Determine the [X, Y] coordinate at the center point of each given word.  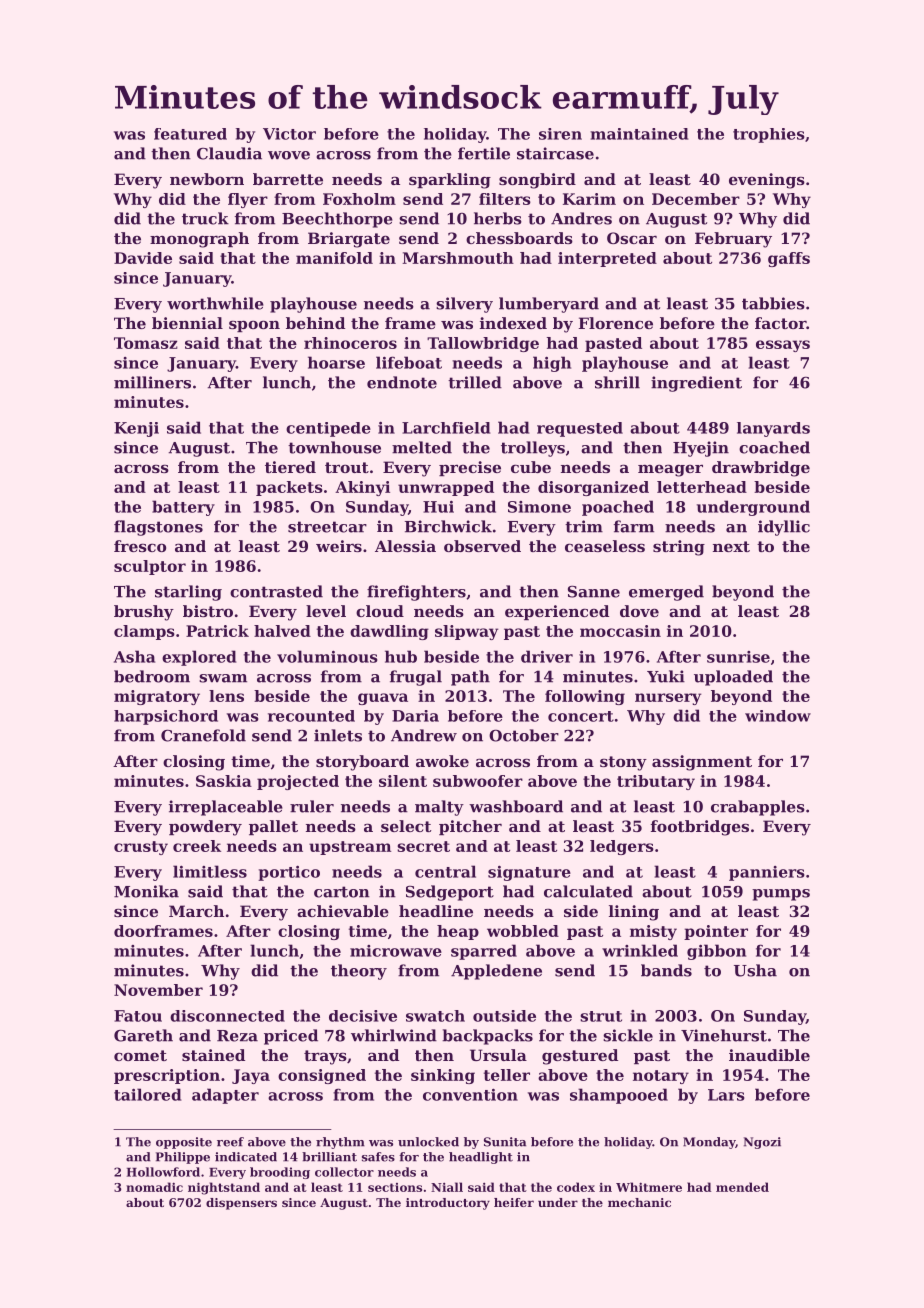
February [733, 240]
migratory [157, 697]
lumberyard [549, 305]
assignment [702, 763]
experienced [557, 612]
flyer [248, 200]
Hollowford [163, 1172]
